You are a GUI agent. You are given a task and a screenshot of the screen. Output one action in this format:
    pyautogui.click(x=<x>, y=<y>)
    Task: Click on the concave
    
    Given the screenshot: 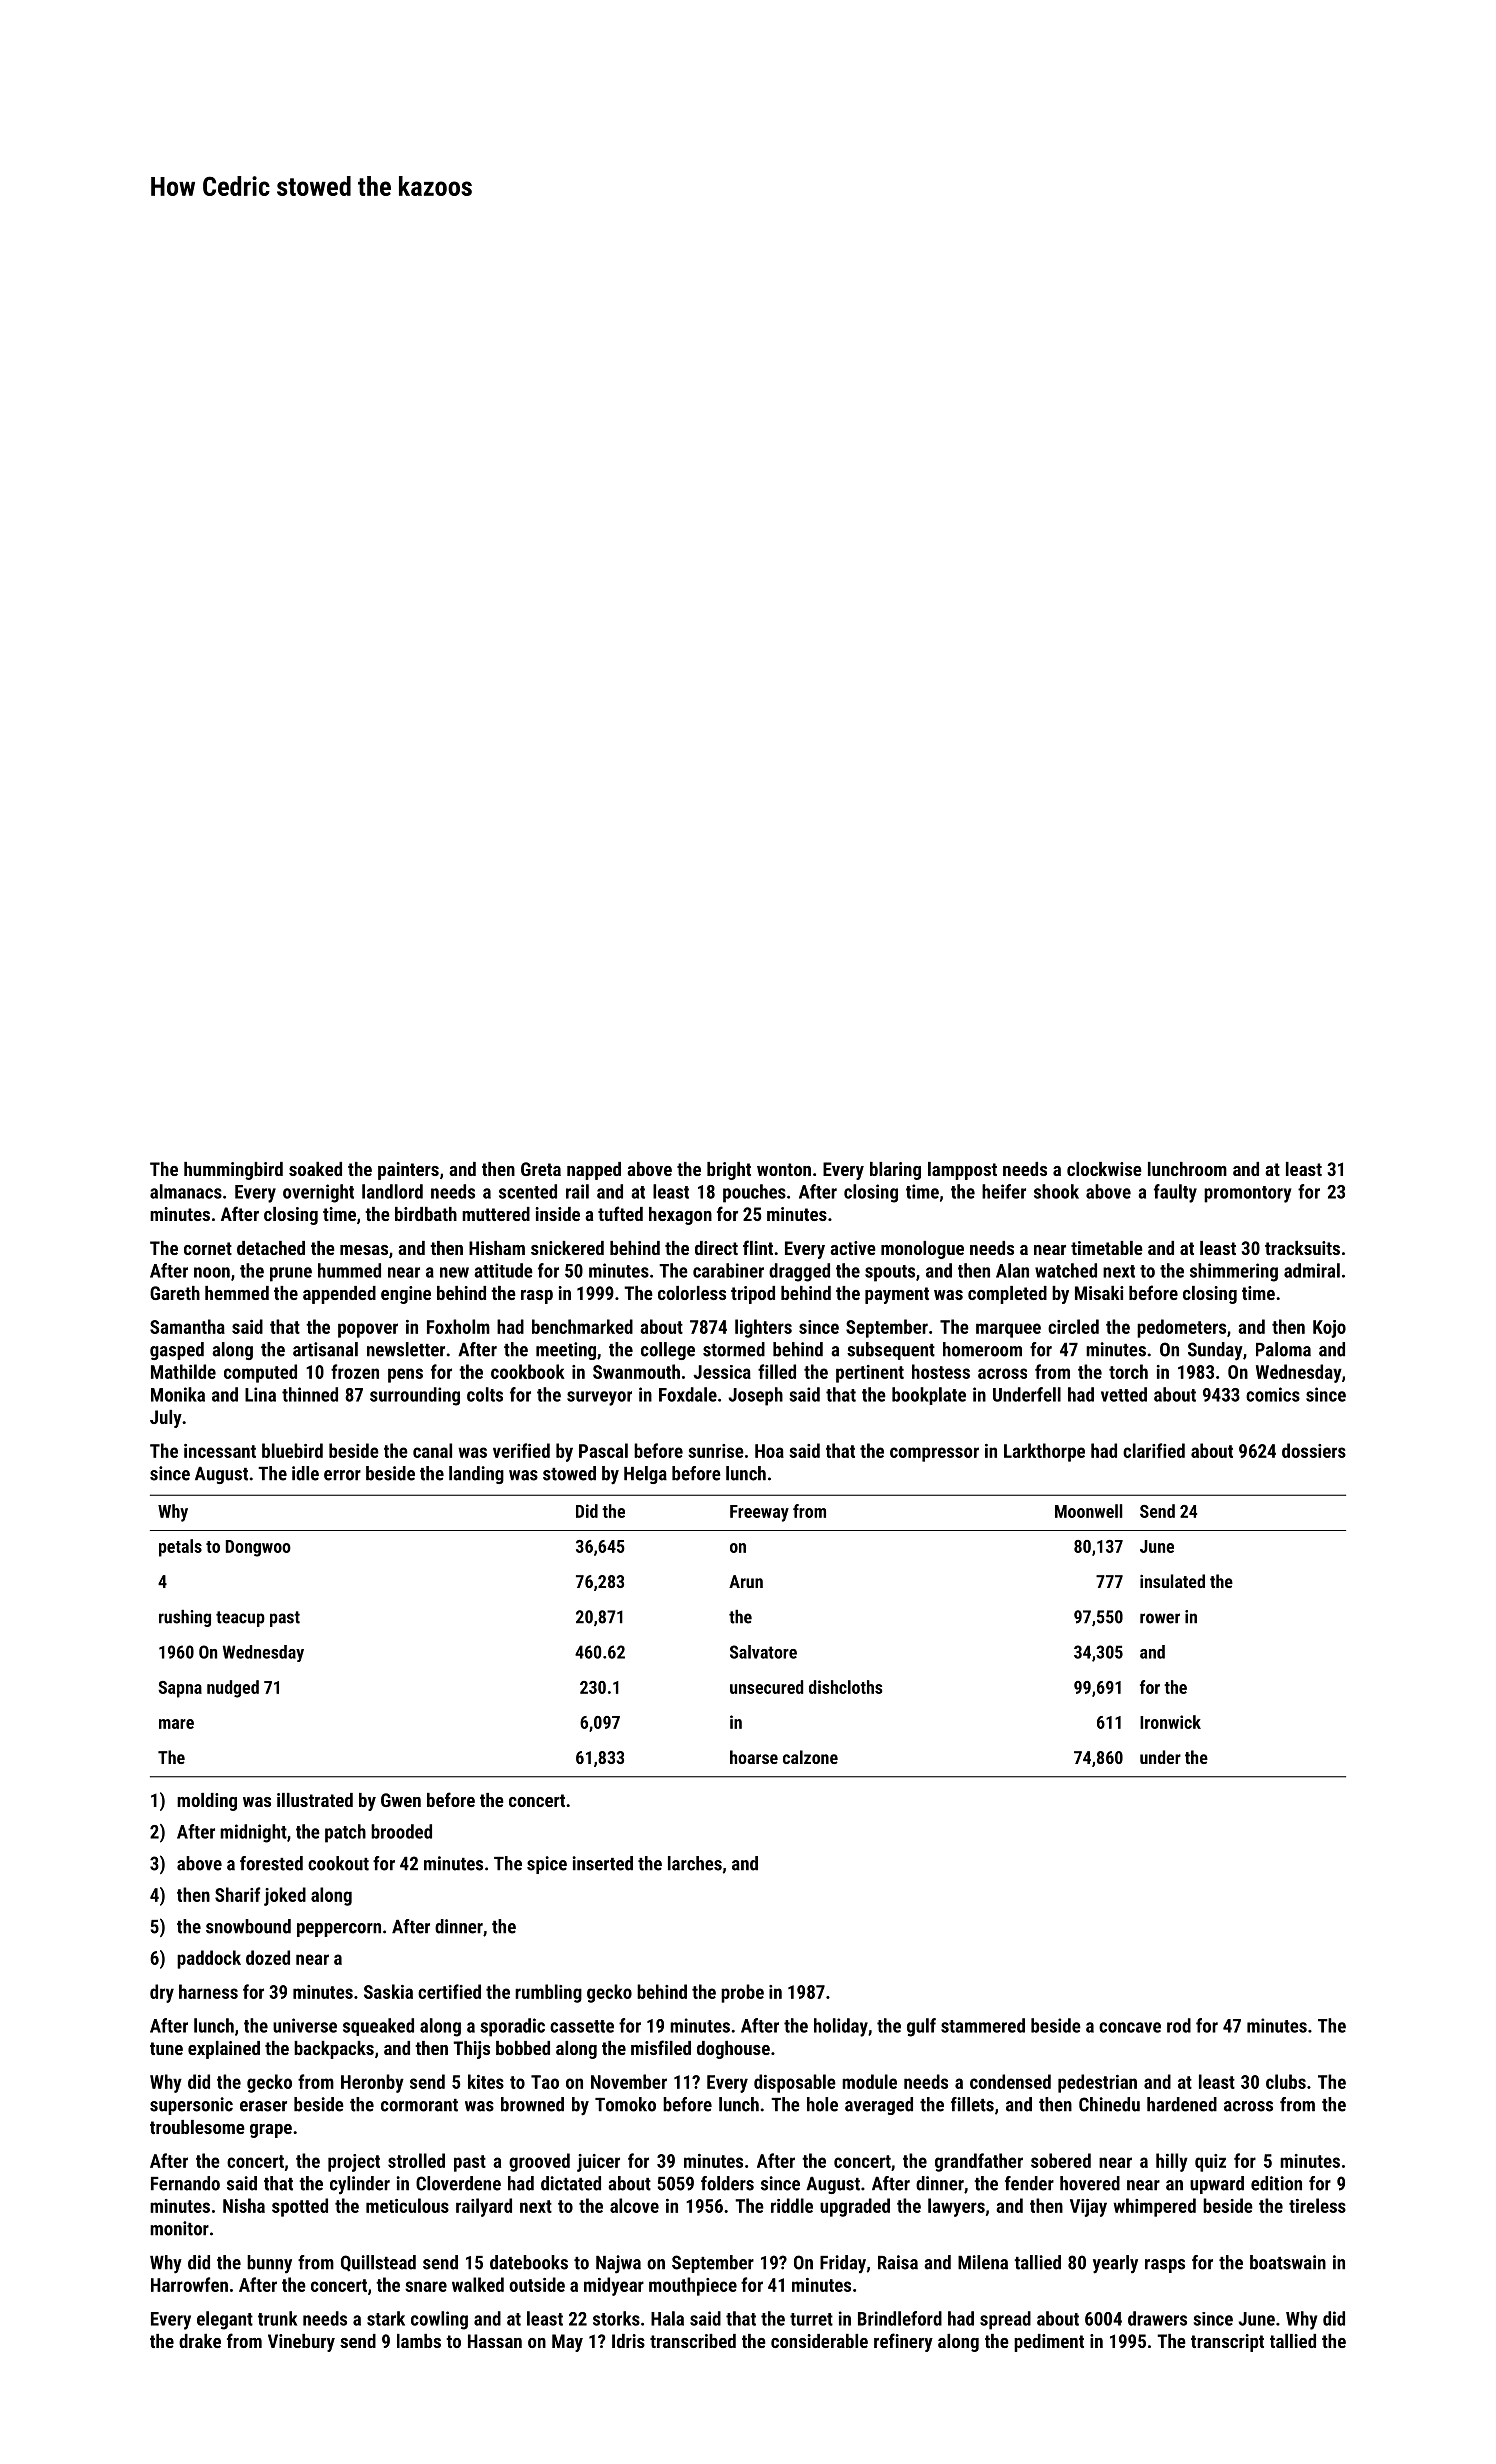 What is the action you would take?
    pyautogui.click(x=1130, y=2027)
